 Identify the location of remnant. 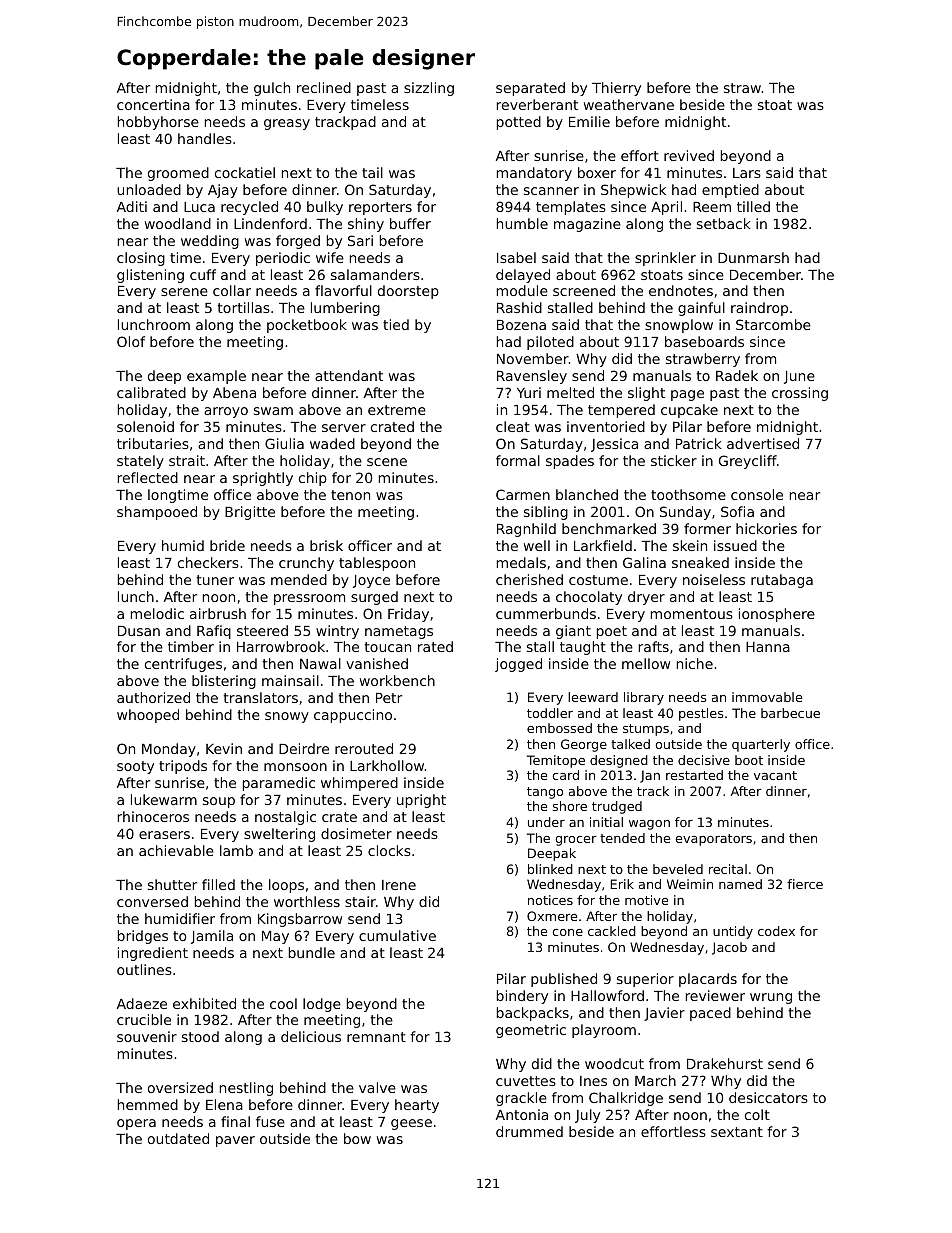
(376, 1037).
